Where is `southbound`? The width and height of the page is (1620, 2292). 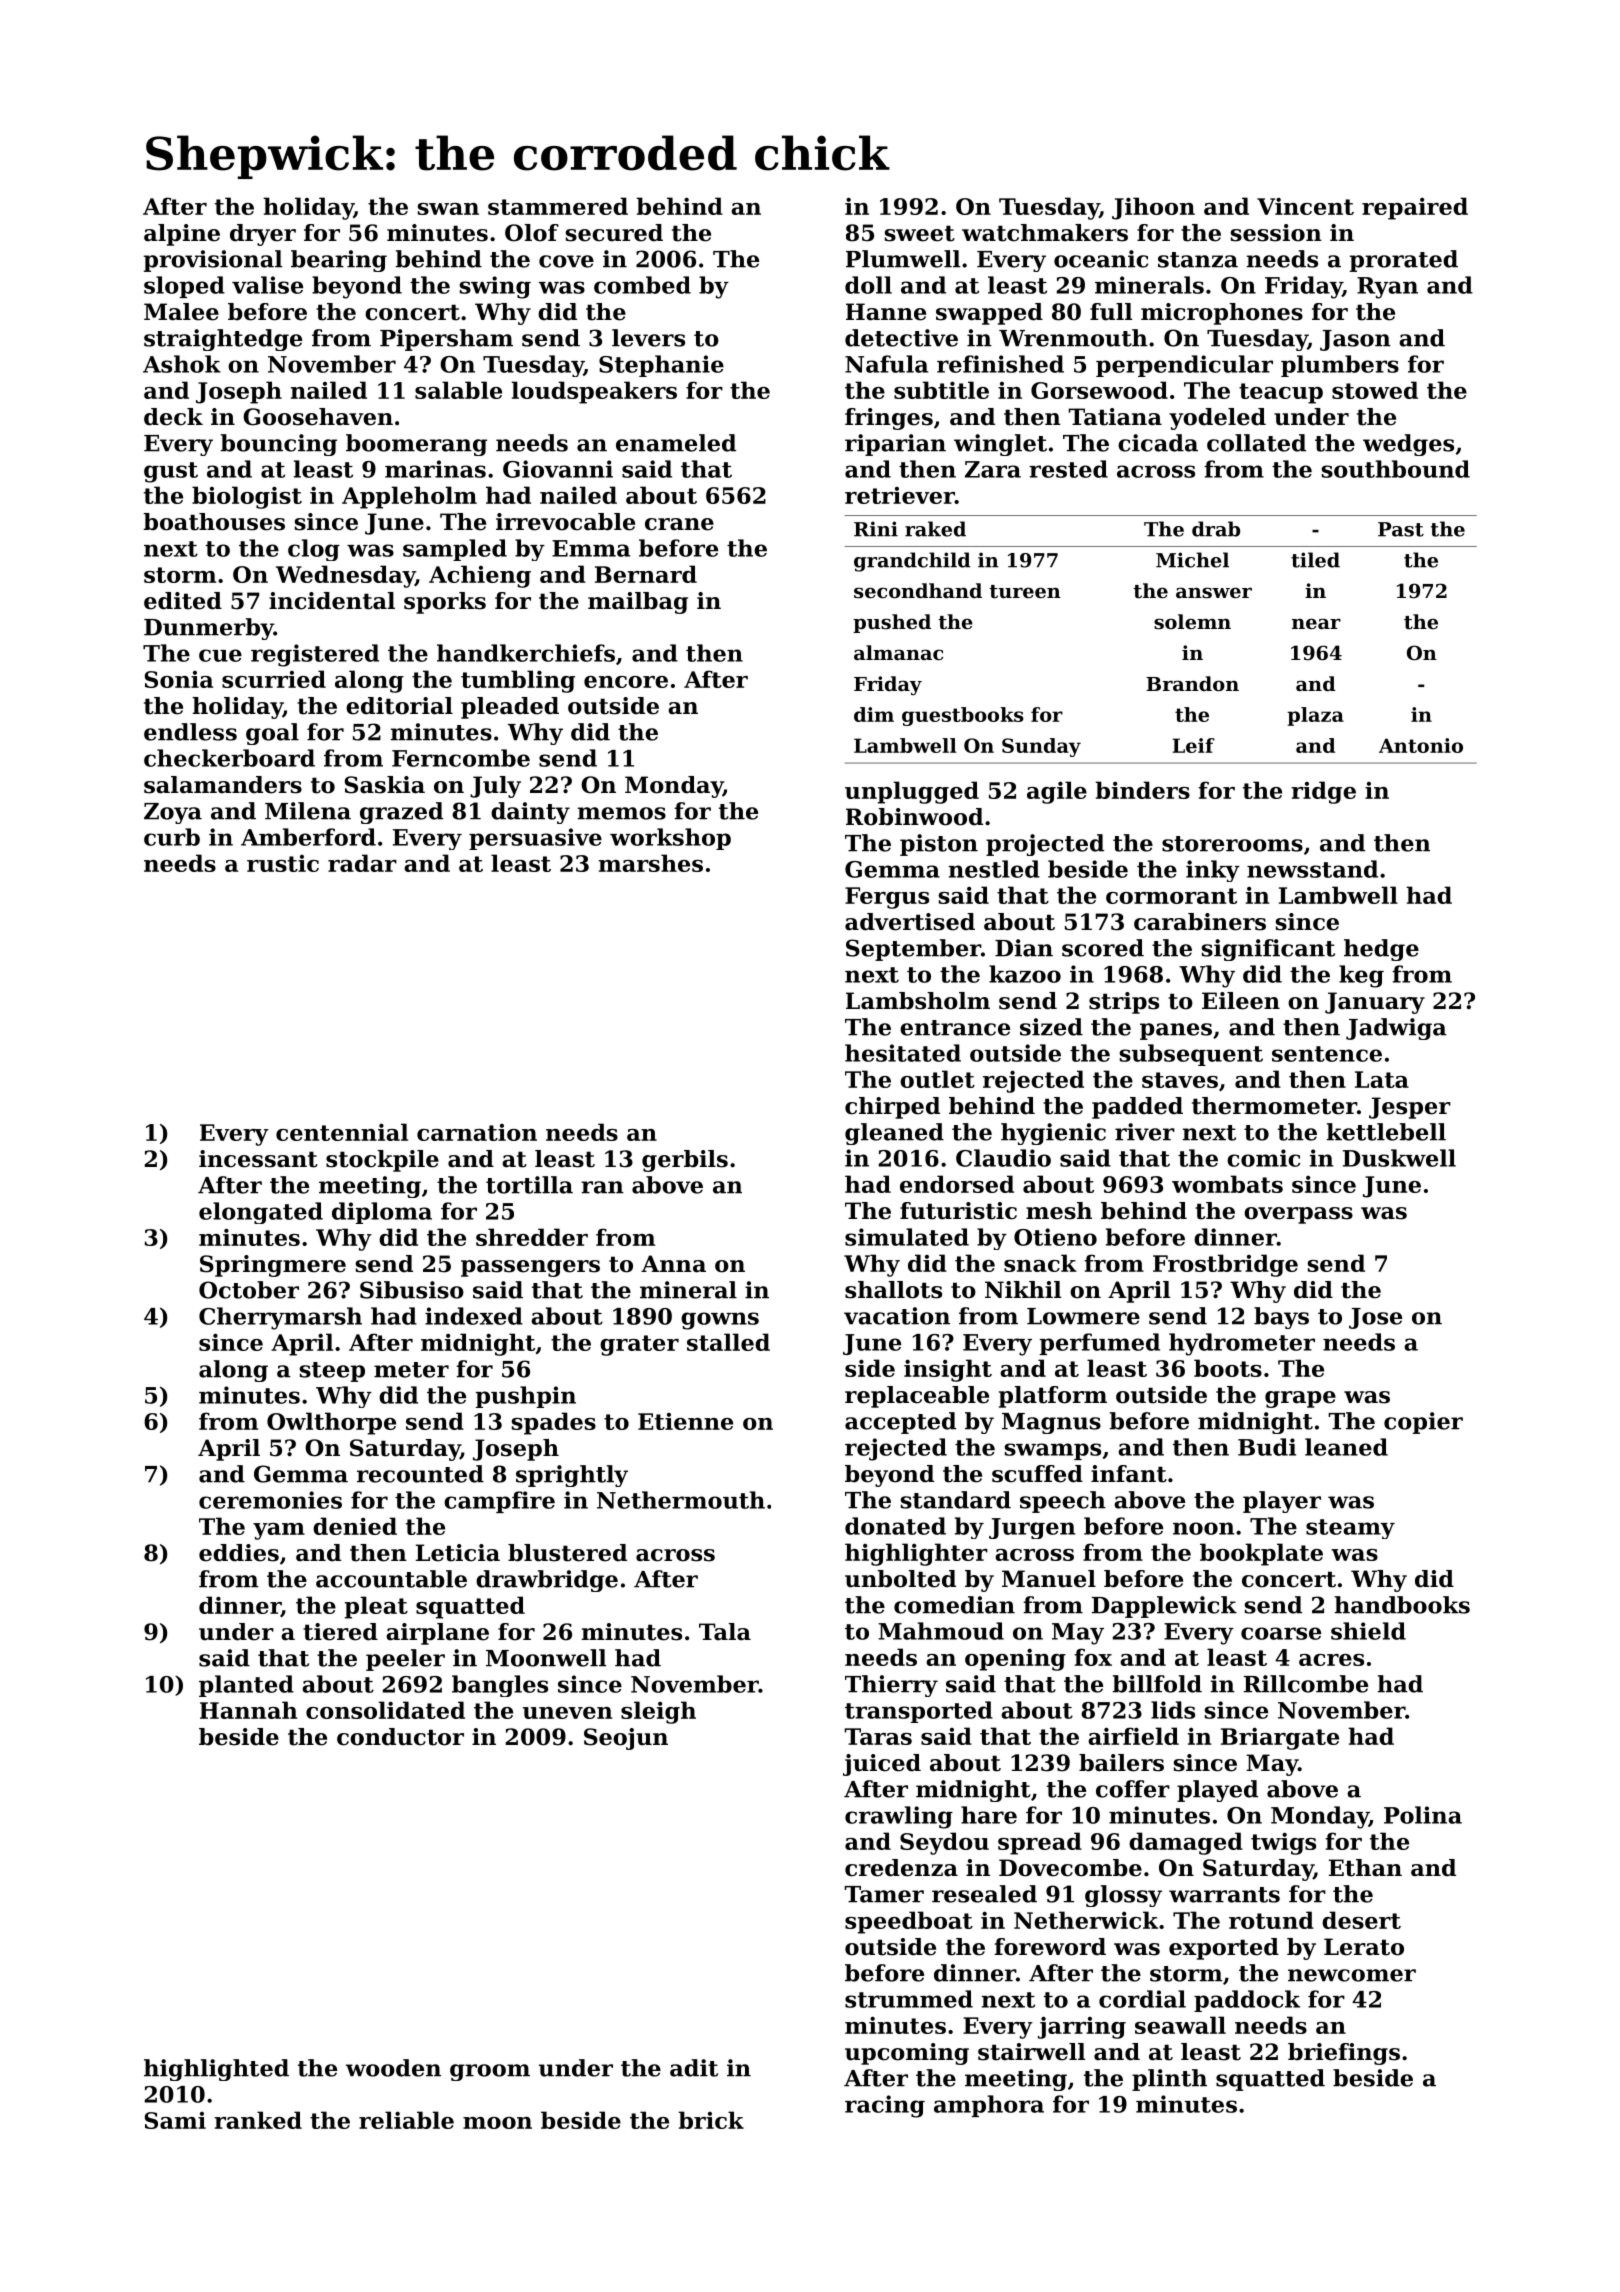 southbound is located at coordinates (1396, 469).
